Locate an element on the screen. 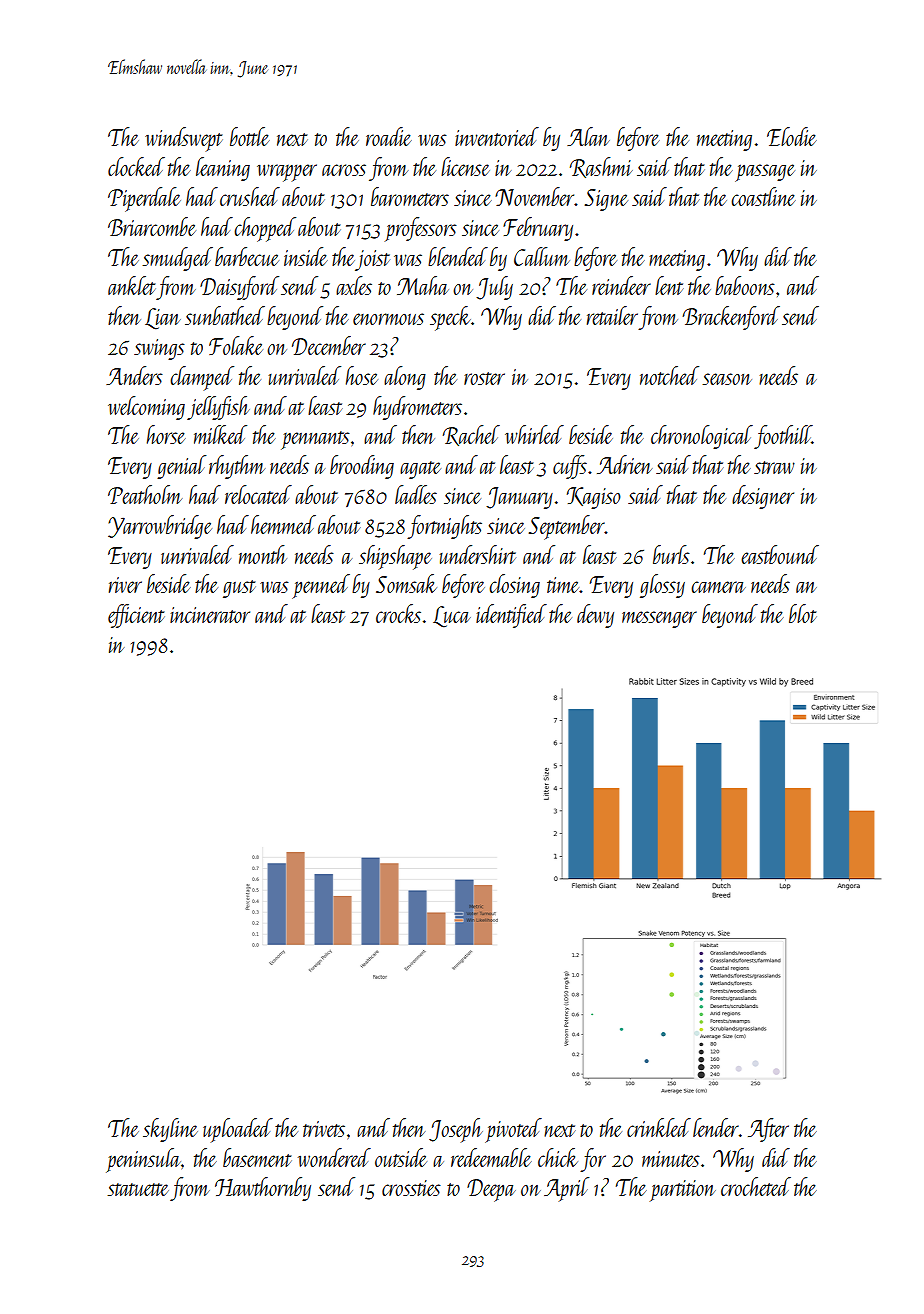 The image size is (924, 1314). crossties is located at coordinates (411, 1188).
